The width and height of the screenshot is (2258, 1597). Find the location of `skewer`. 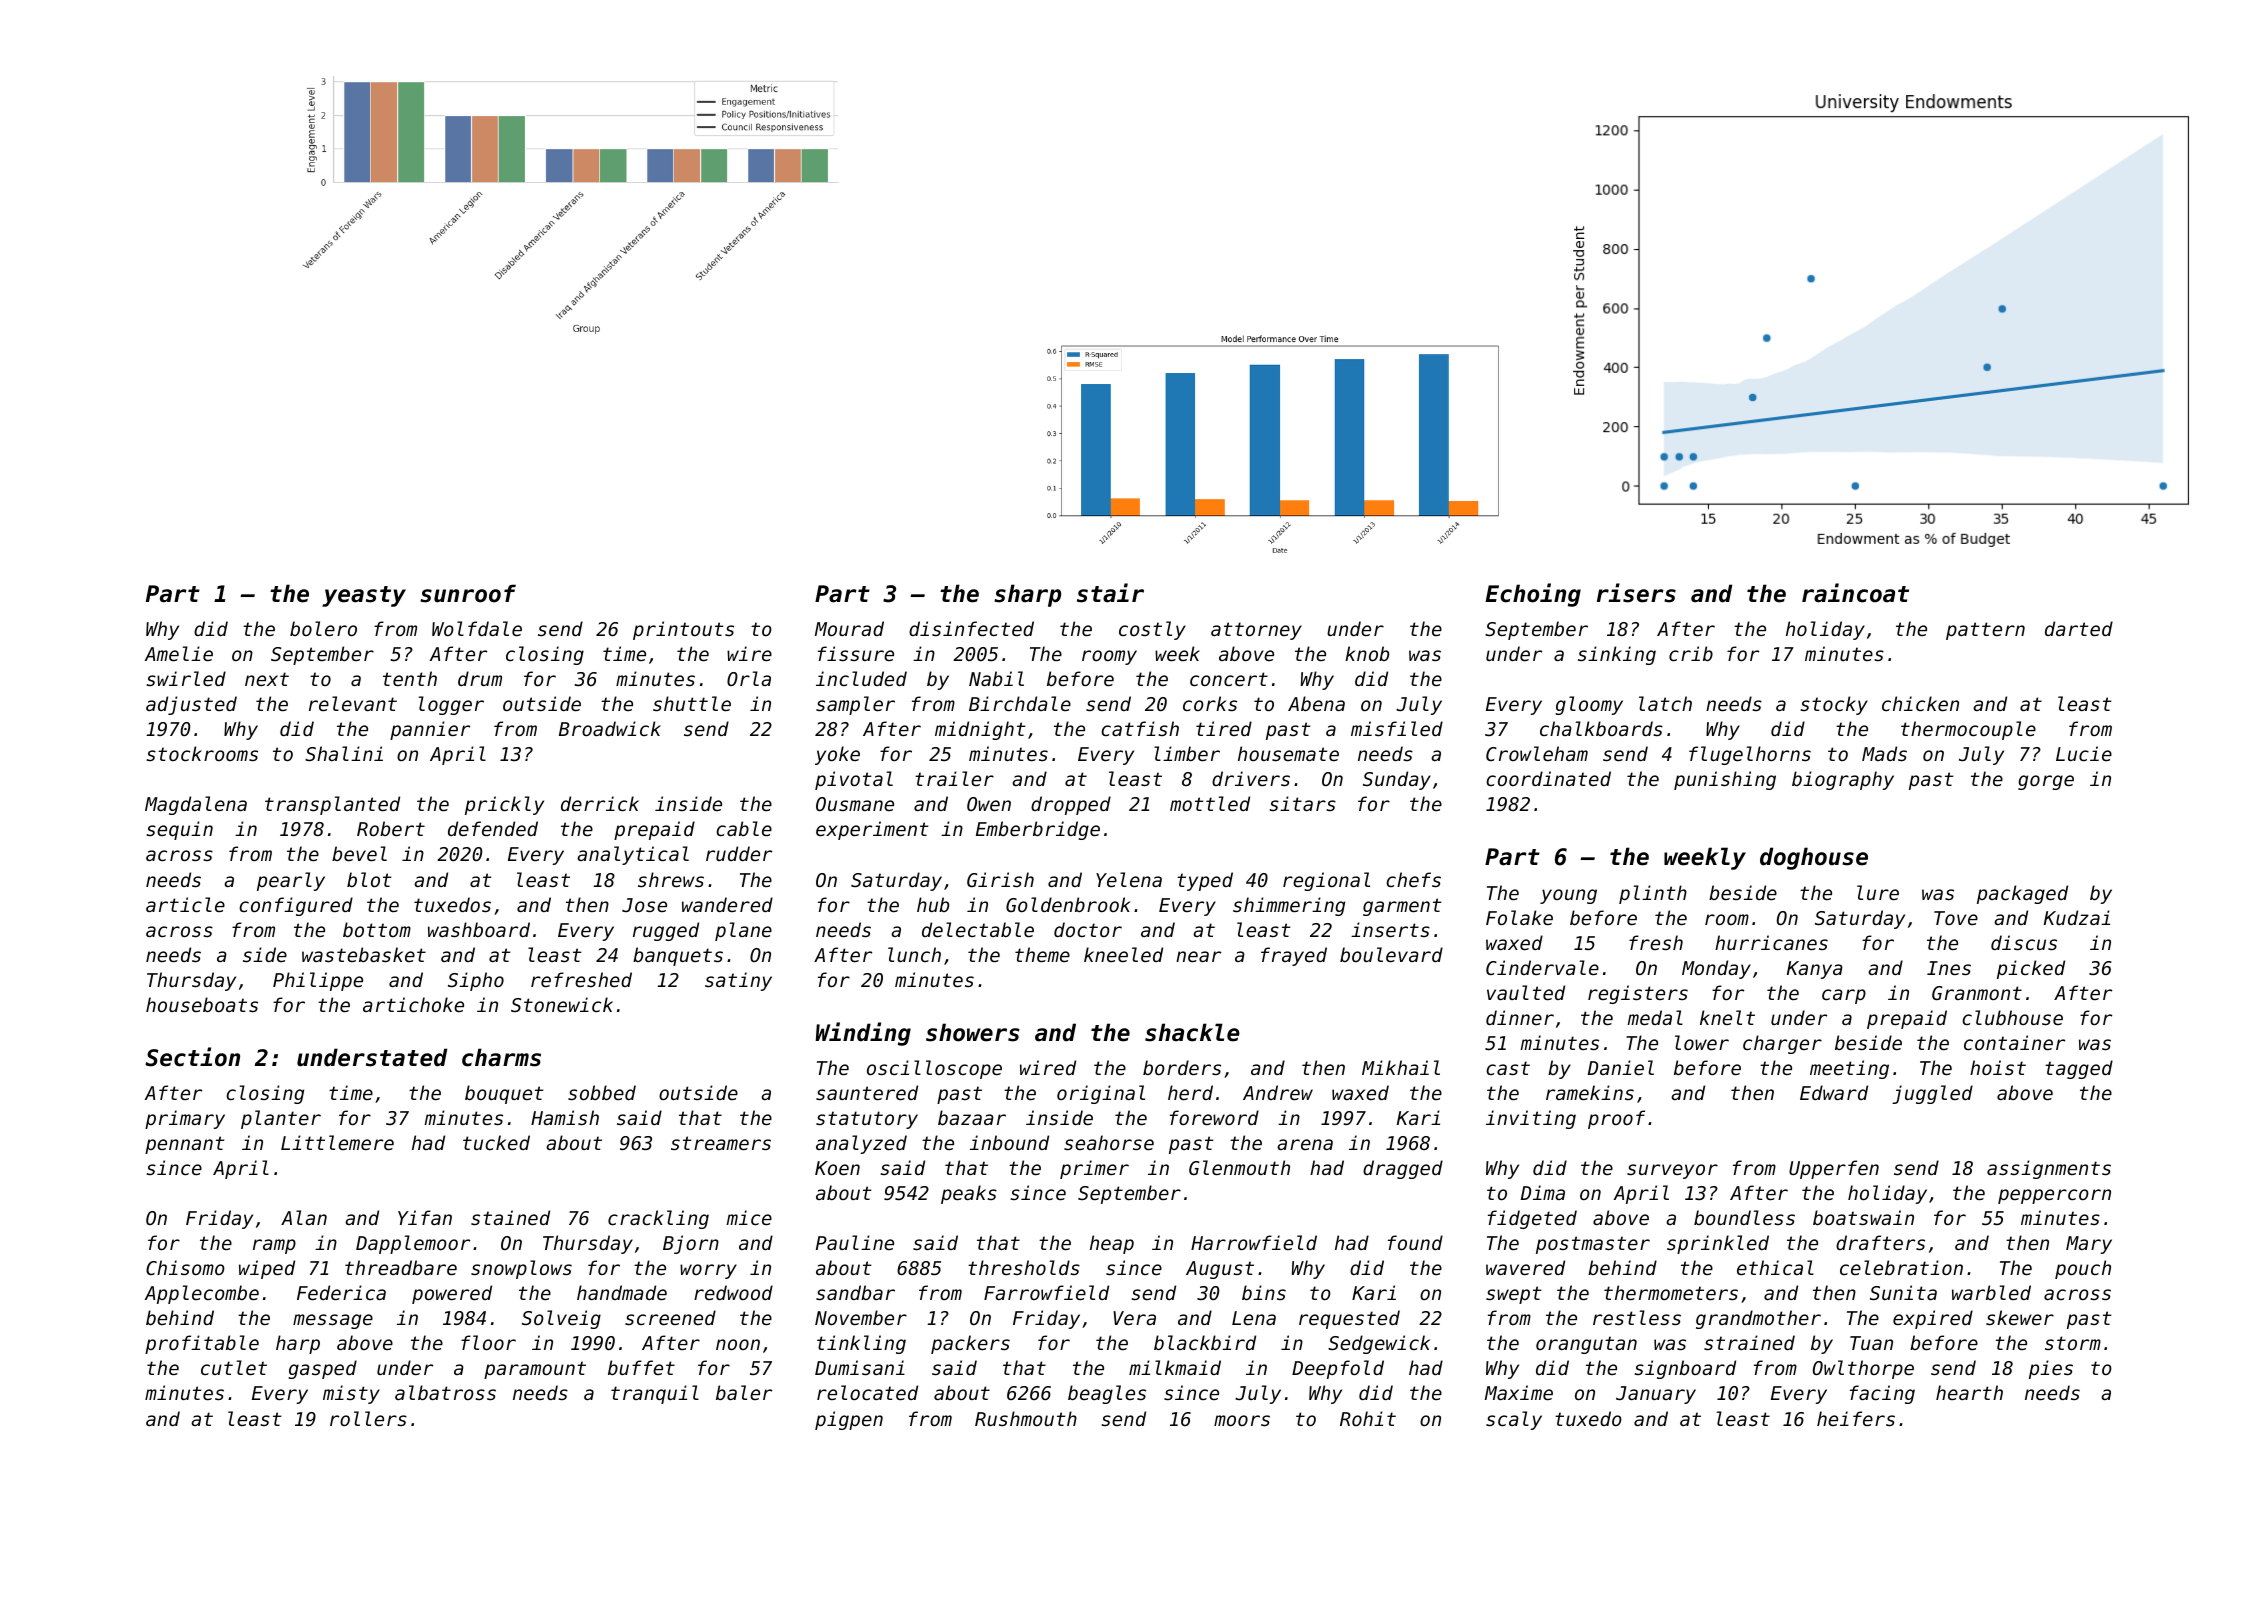

skewer is located at coordinates (2020, 1317).
